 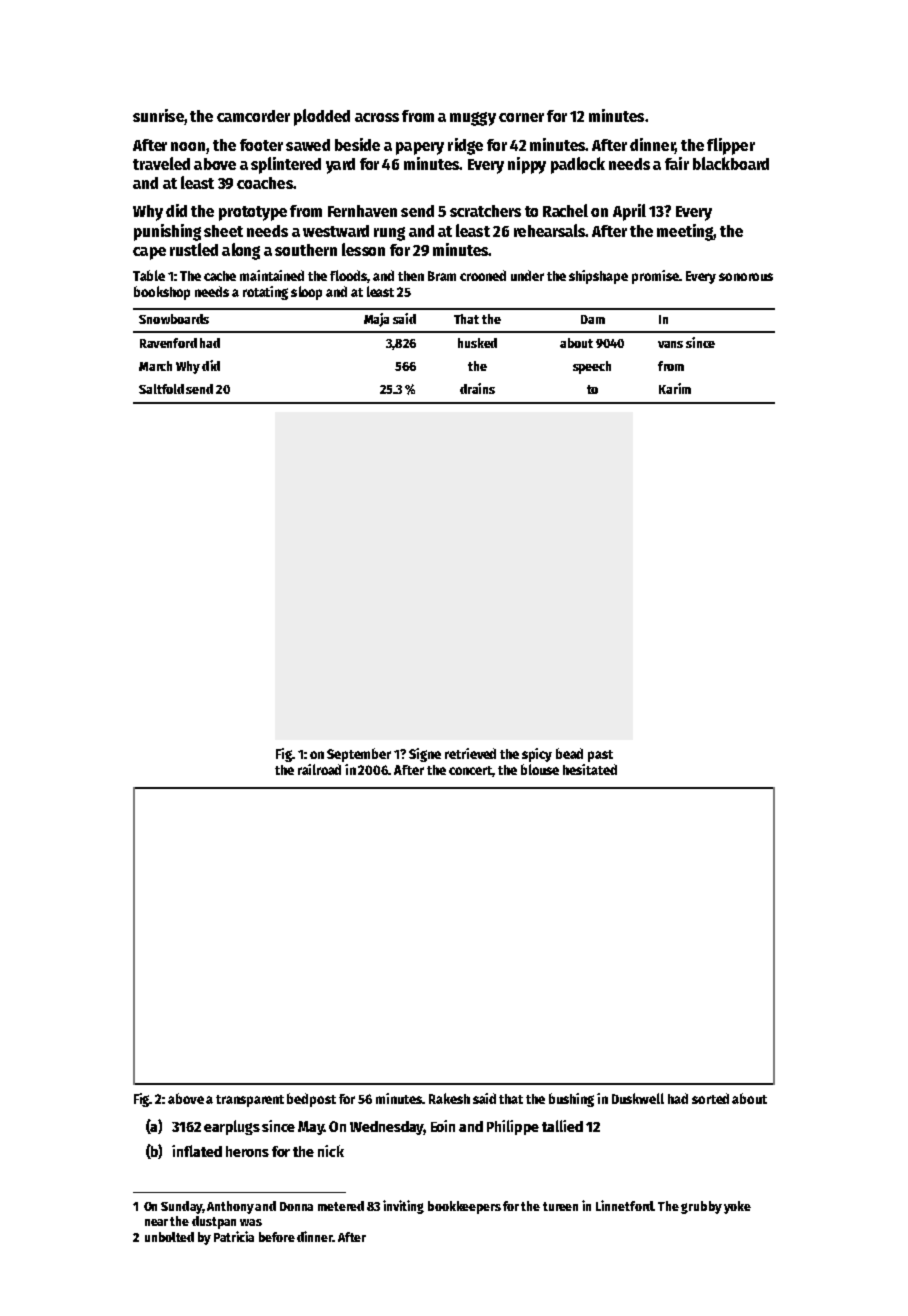 What do you see at coordinates (411, 276) in the screenshot?
I see `then` at bounding box center [411, 276].
